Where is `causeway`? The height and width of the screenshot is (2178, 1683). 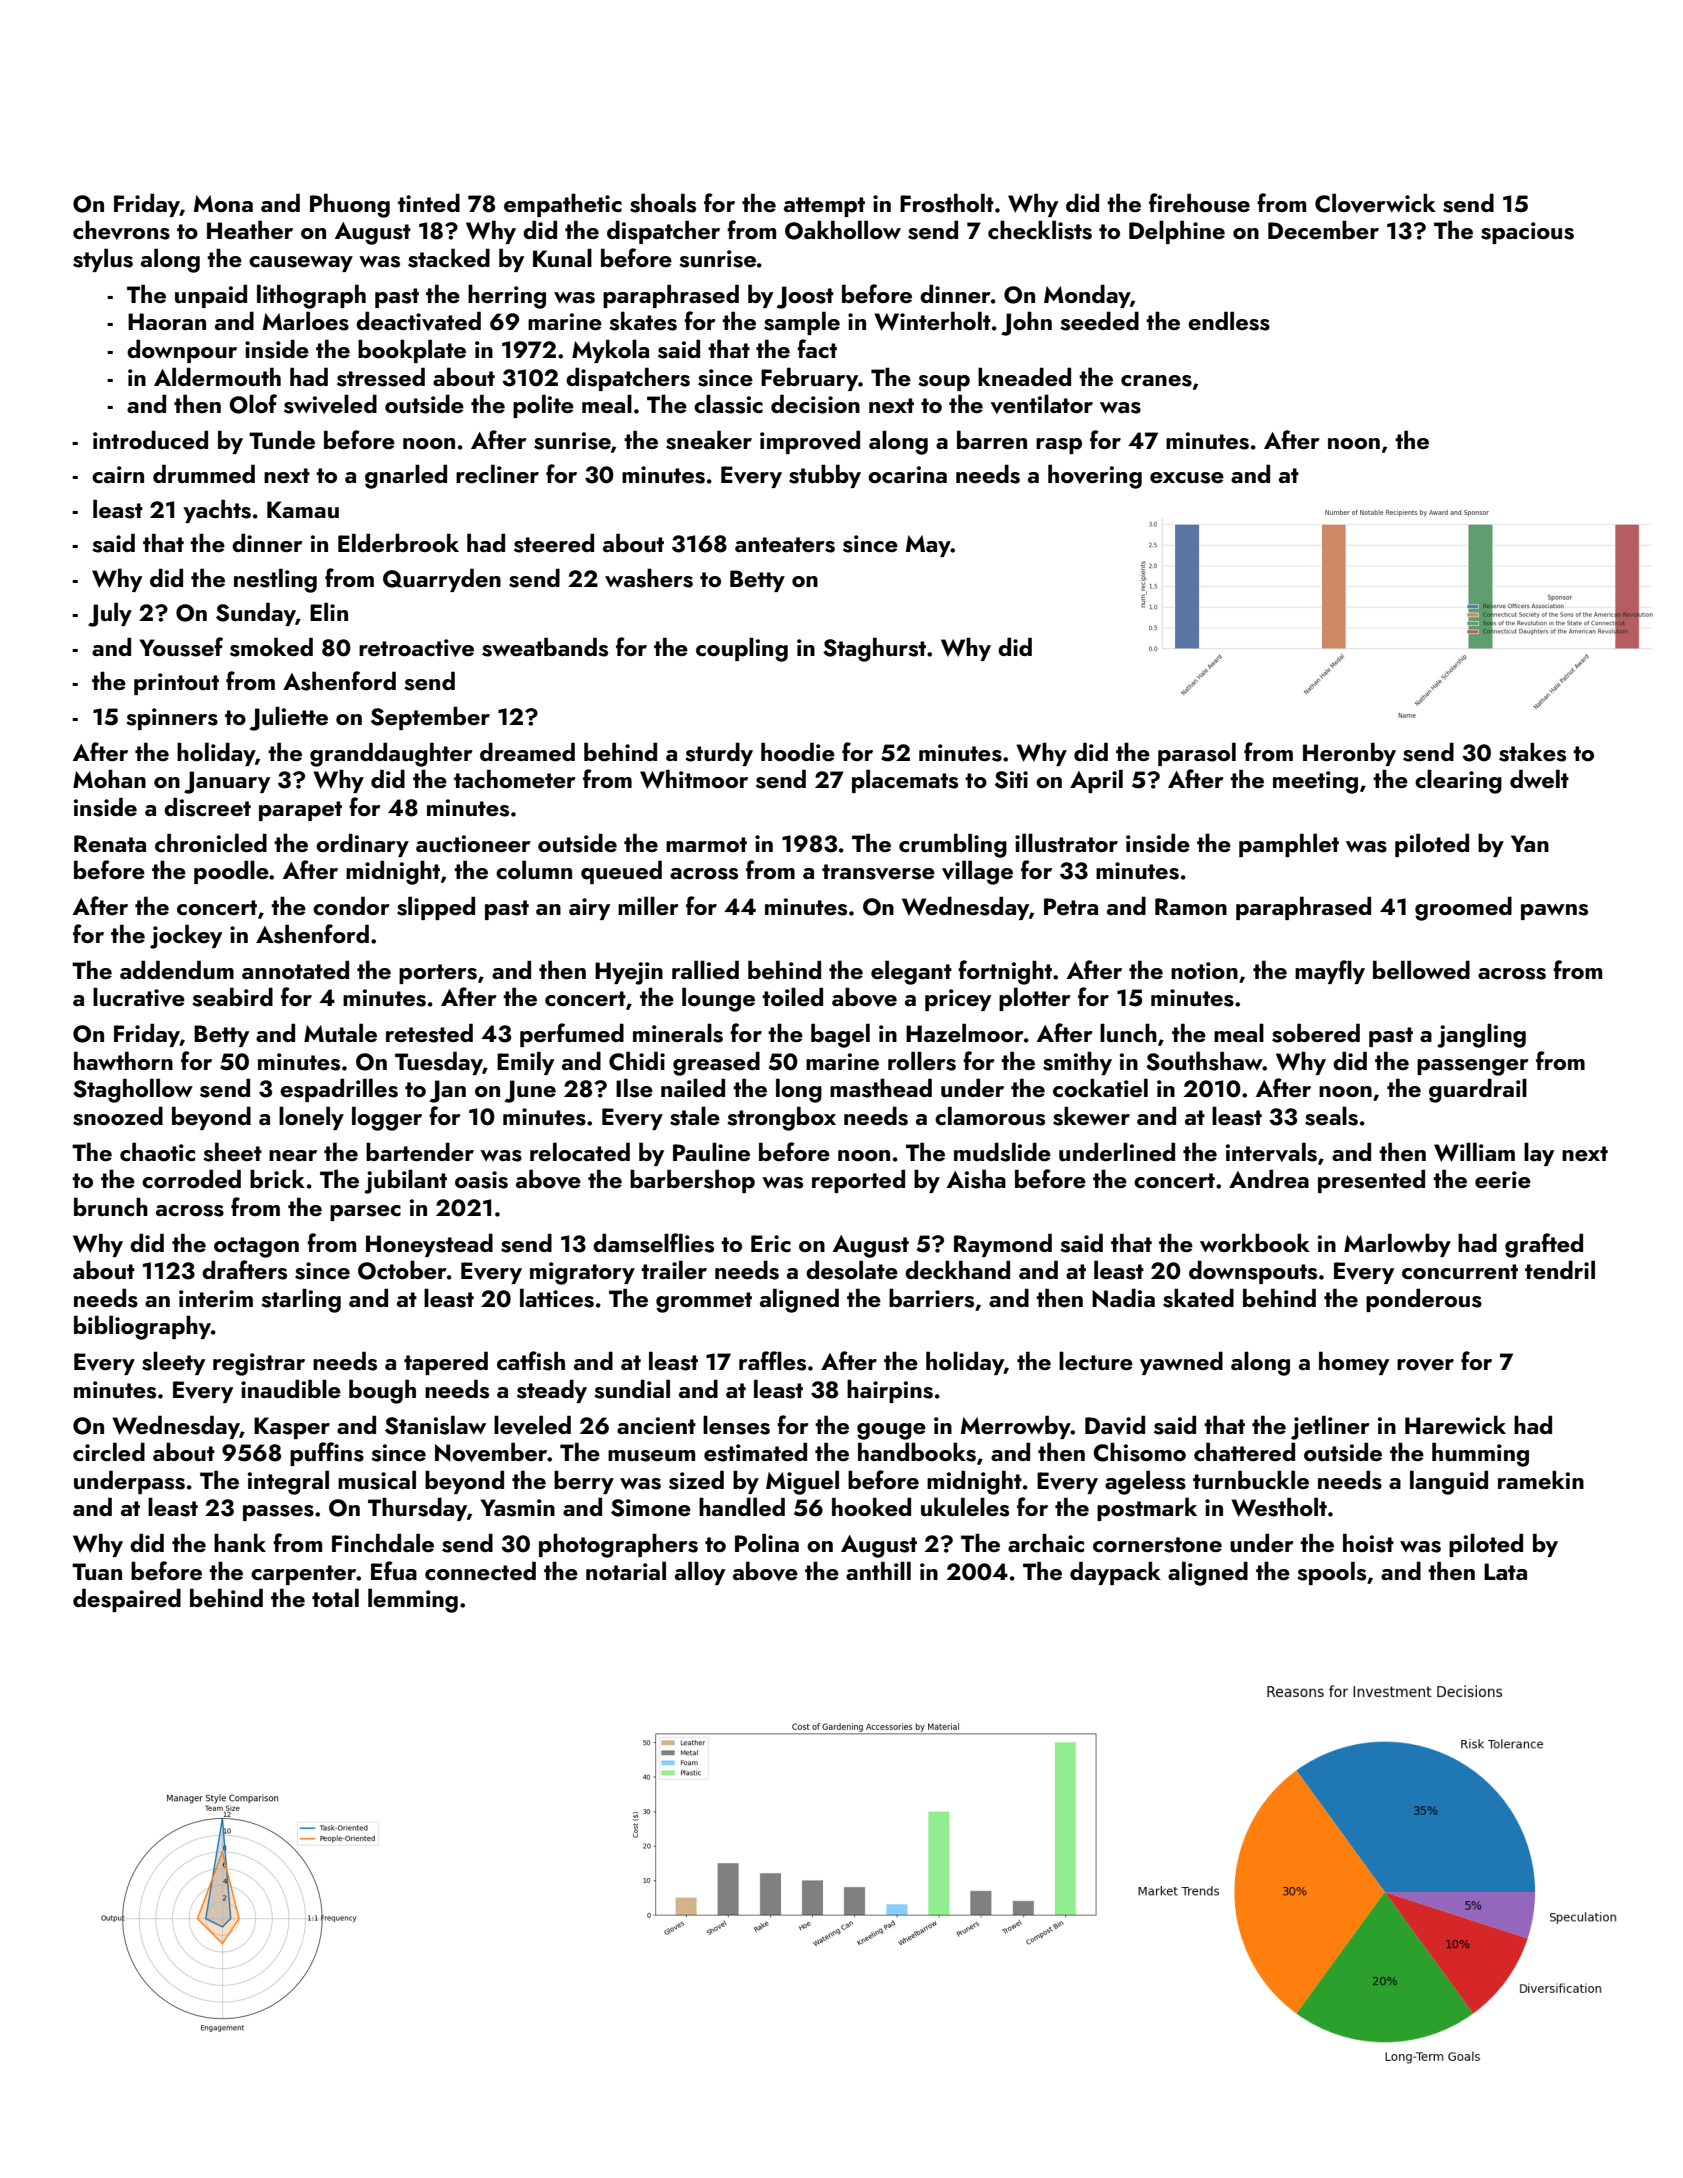 causeway is located at coordinates (301, 264).
